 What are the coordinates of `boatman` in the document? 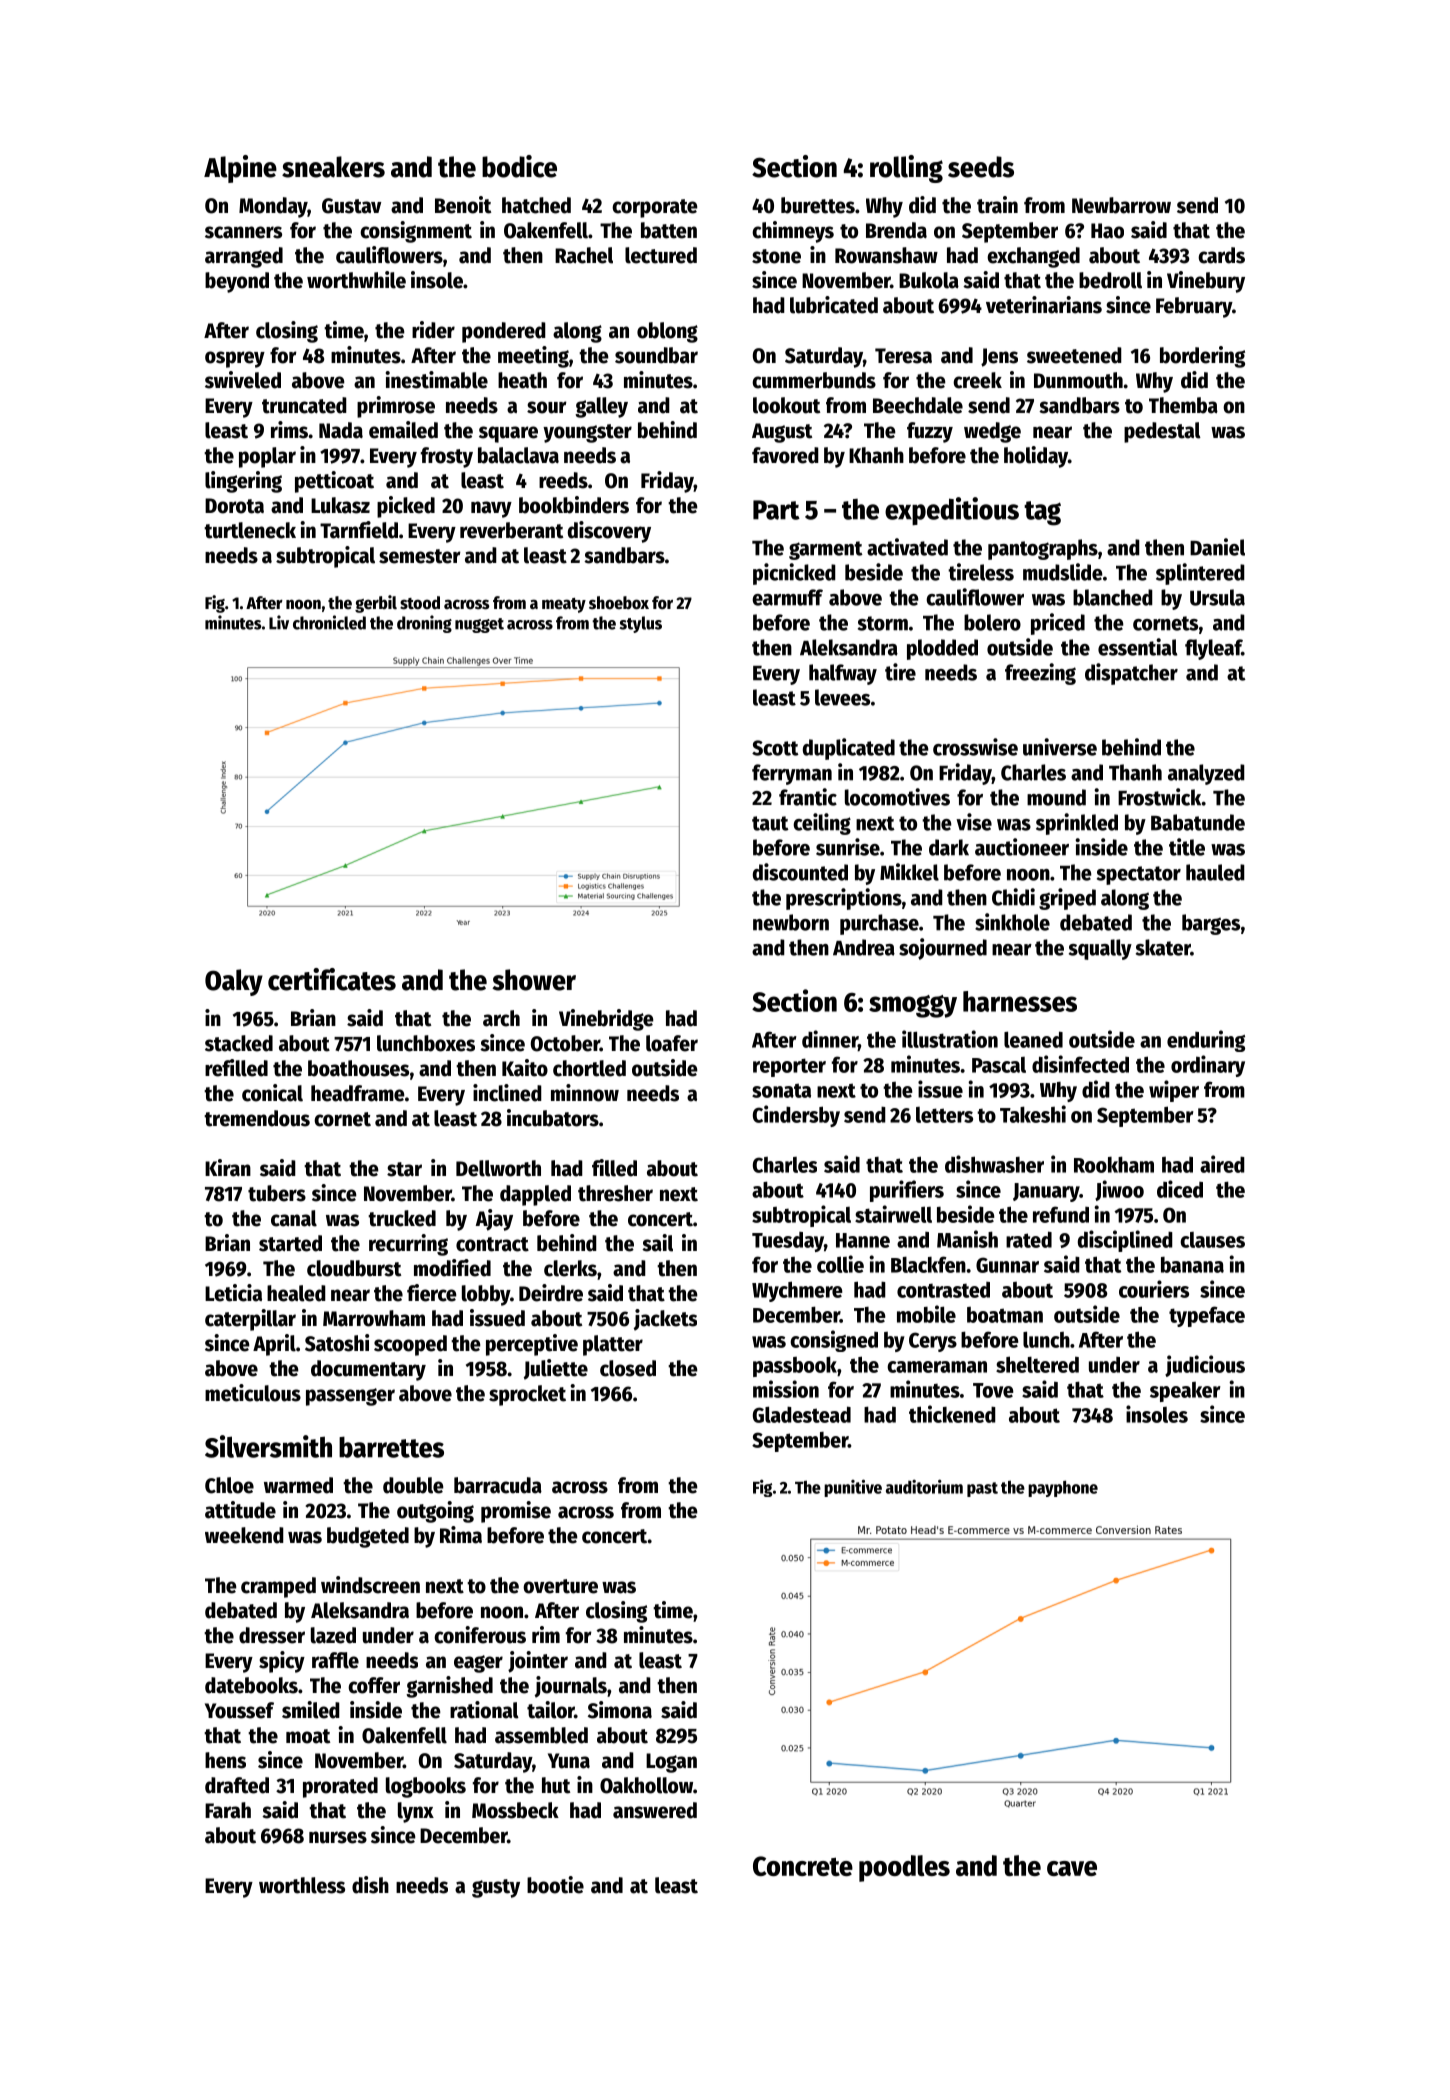 It's located at (1005, 1315).
